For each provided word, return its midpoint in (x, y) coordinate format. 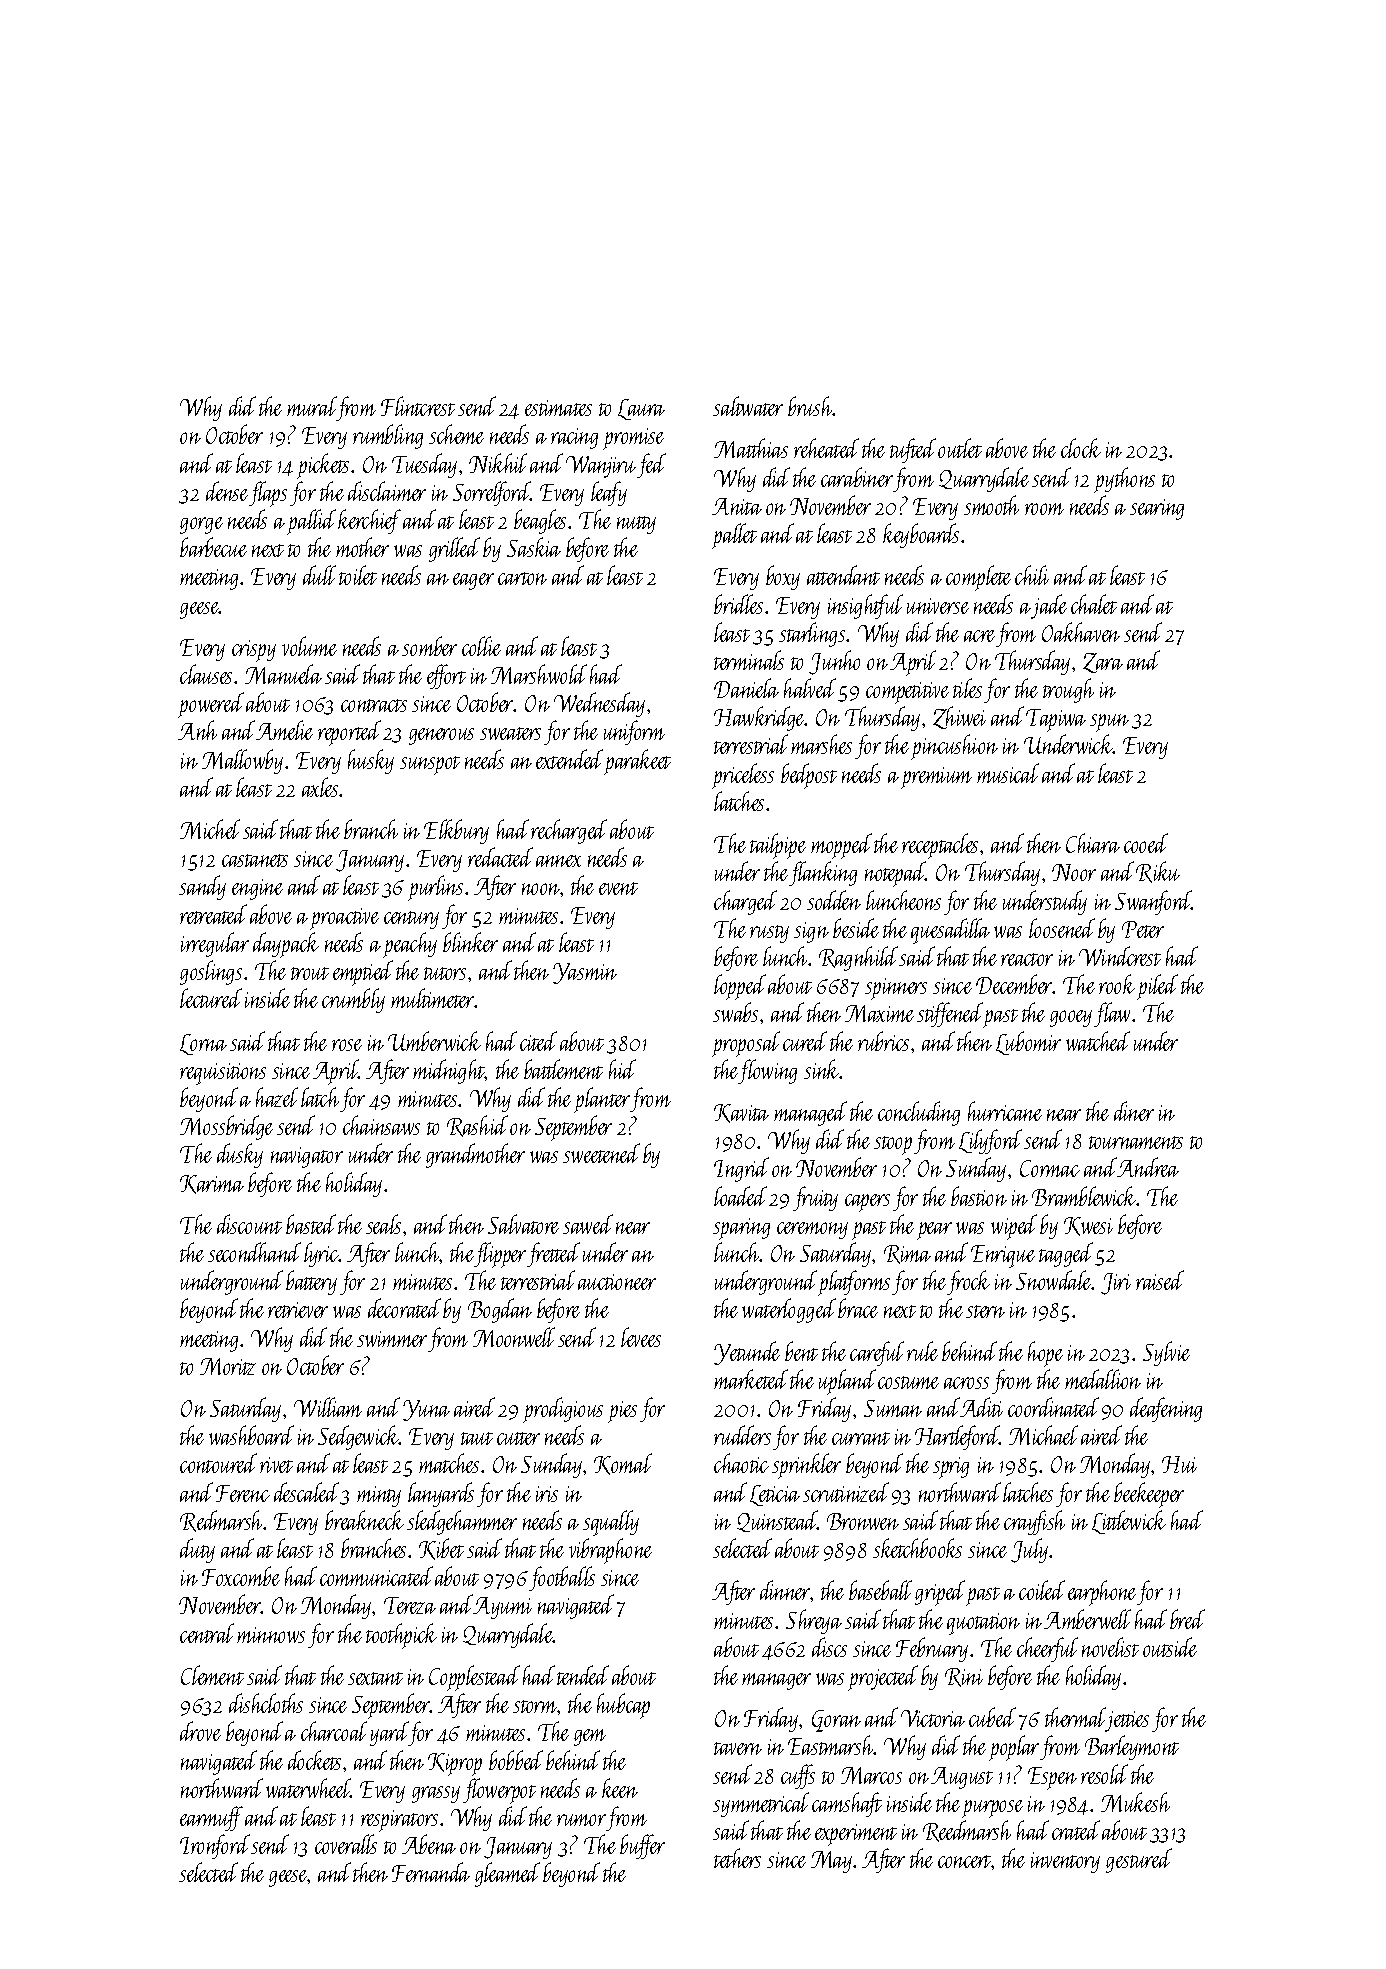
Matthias (751, 448)
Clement (212, 1675)
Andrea (1148, 1167)
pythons (1124, 480)
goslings (211, 972)
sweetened (601, 1153)
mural (312, 406)
